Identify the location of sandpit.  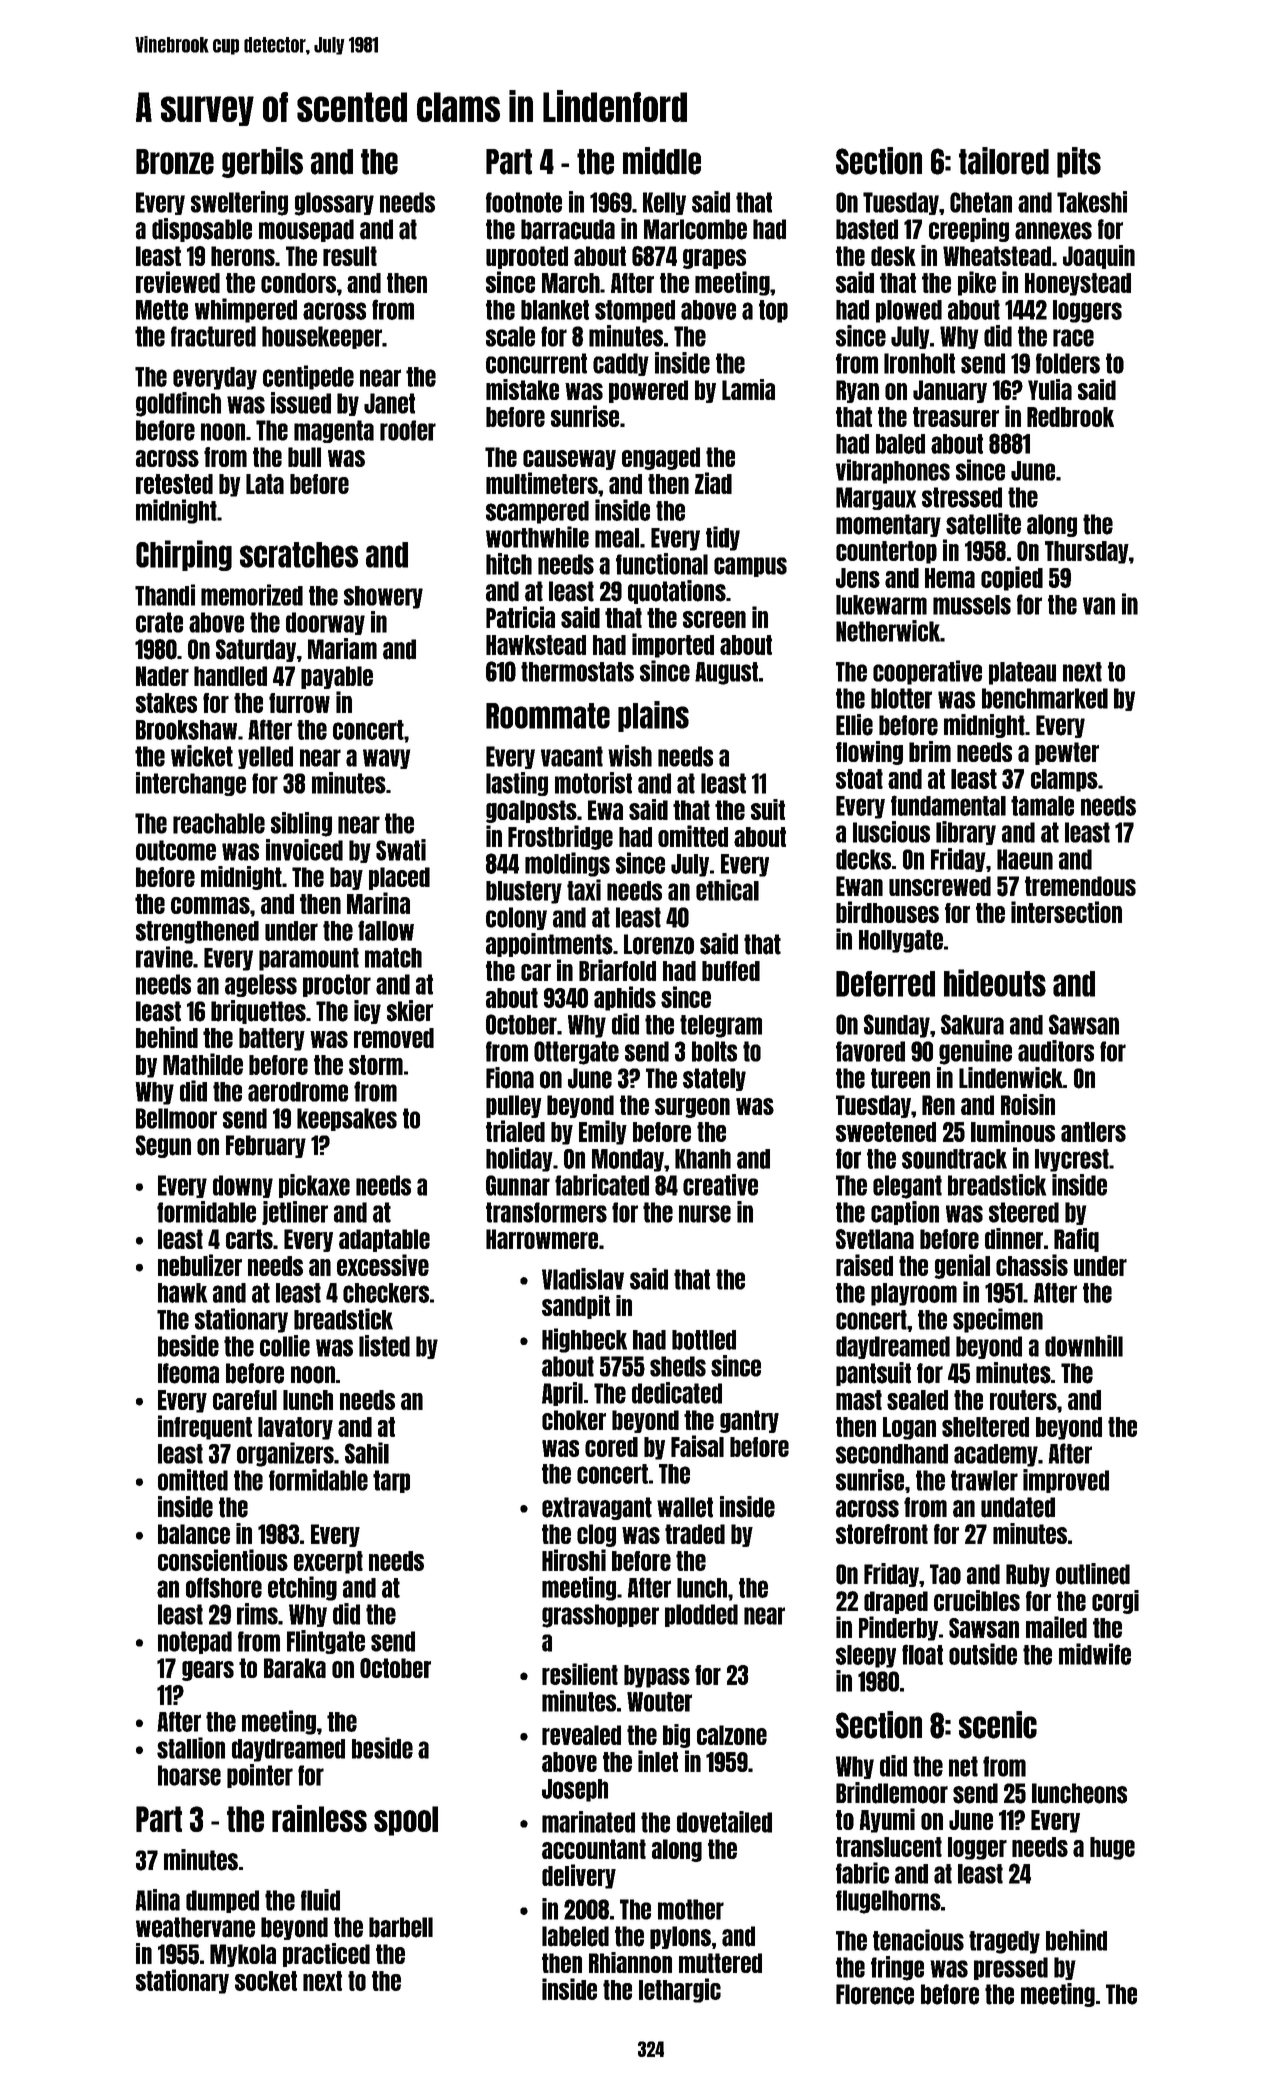
(576, 1307).
